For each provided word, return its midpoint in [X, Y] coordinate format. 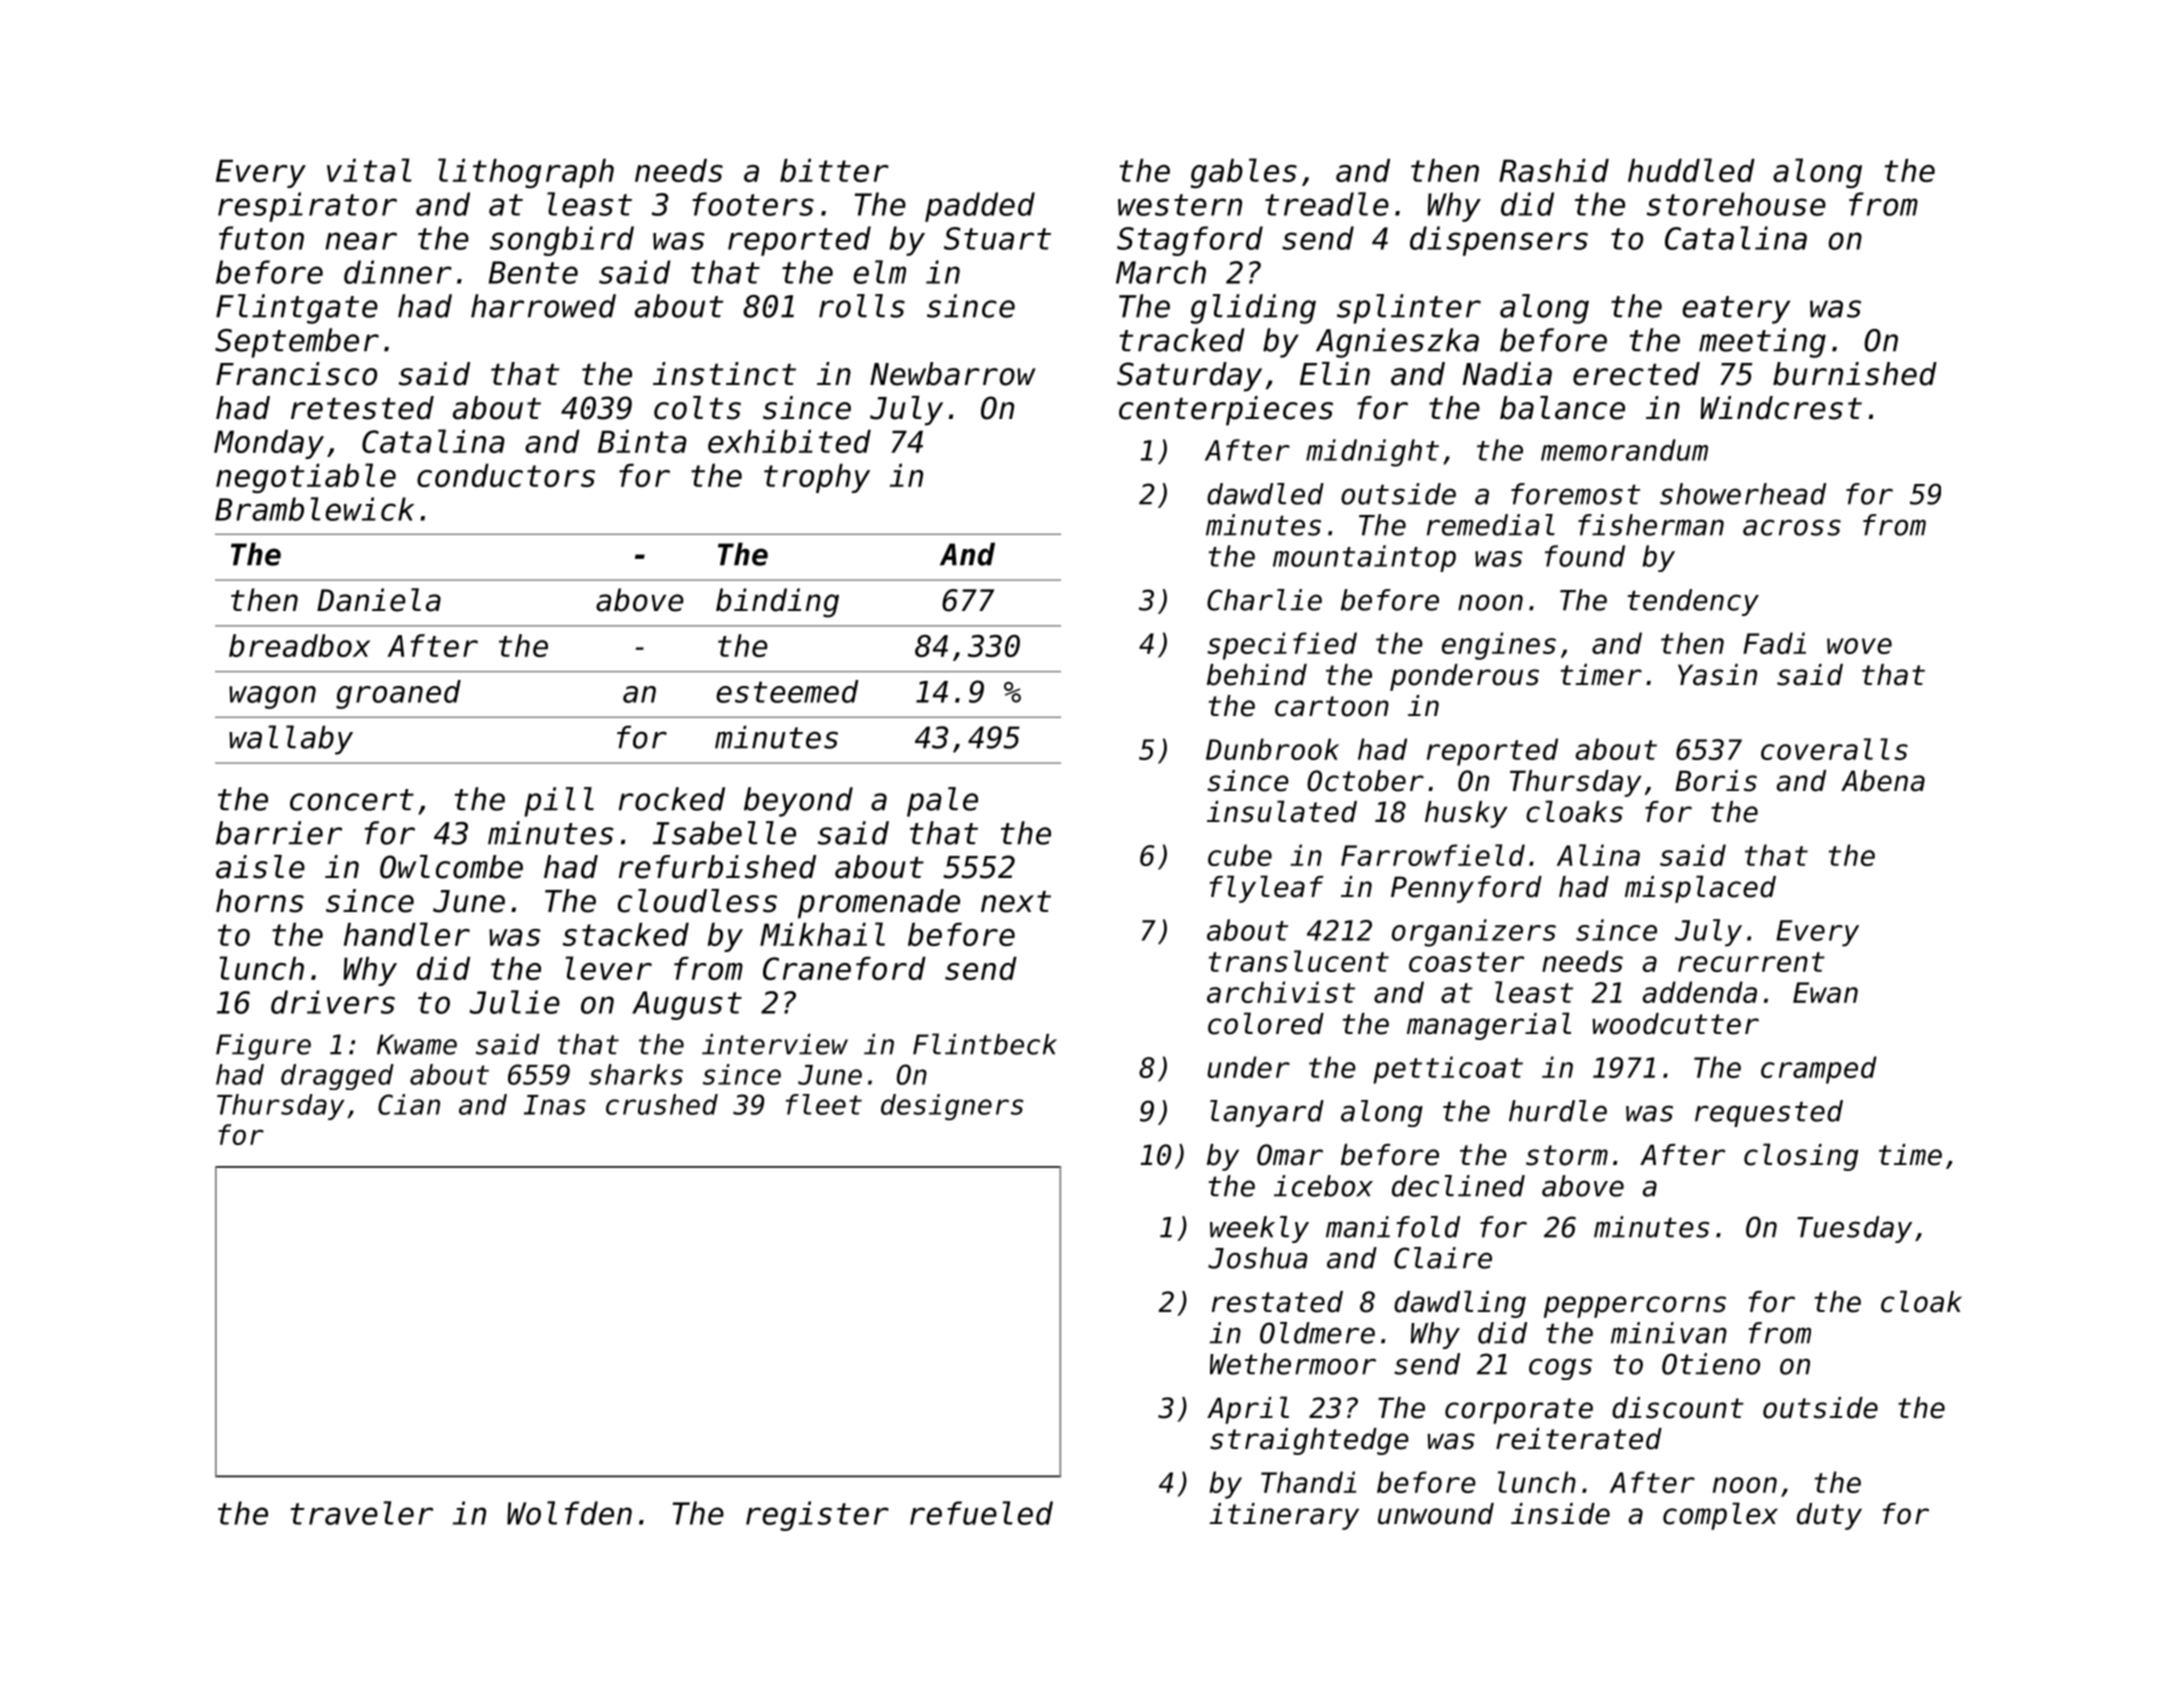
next [1016, 902]
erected [1636, 374]
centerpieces [1226, 411]
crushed [662, 1104]
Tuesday [1854, 1229]
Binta [642, 441]
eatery [1736, 310]
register [817, 1516]
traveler [361, 1513]
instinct [724, 374]
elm [879, 272]
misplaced [1700, 889]
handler [407, 934]
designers [952, 1107]
